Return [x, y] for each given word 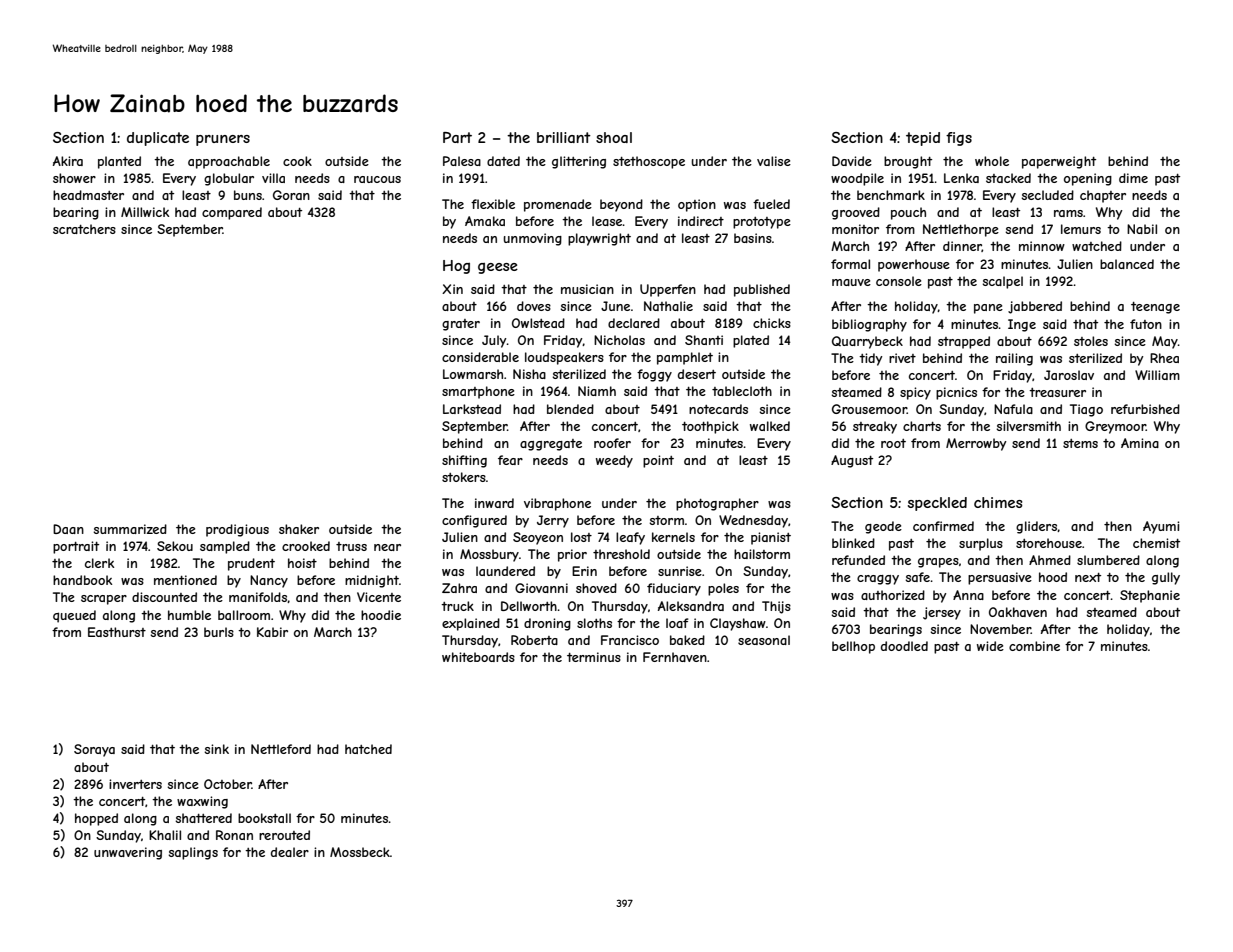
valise [774, 161]
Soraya [94, 750]
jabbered [1035, 307]
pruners [223, 140]
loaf [677, 623]
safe [917, 577]
